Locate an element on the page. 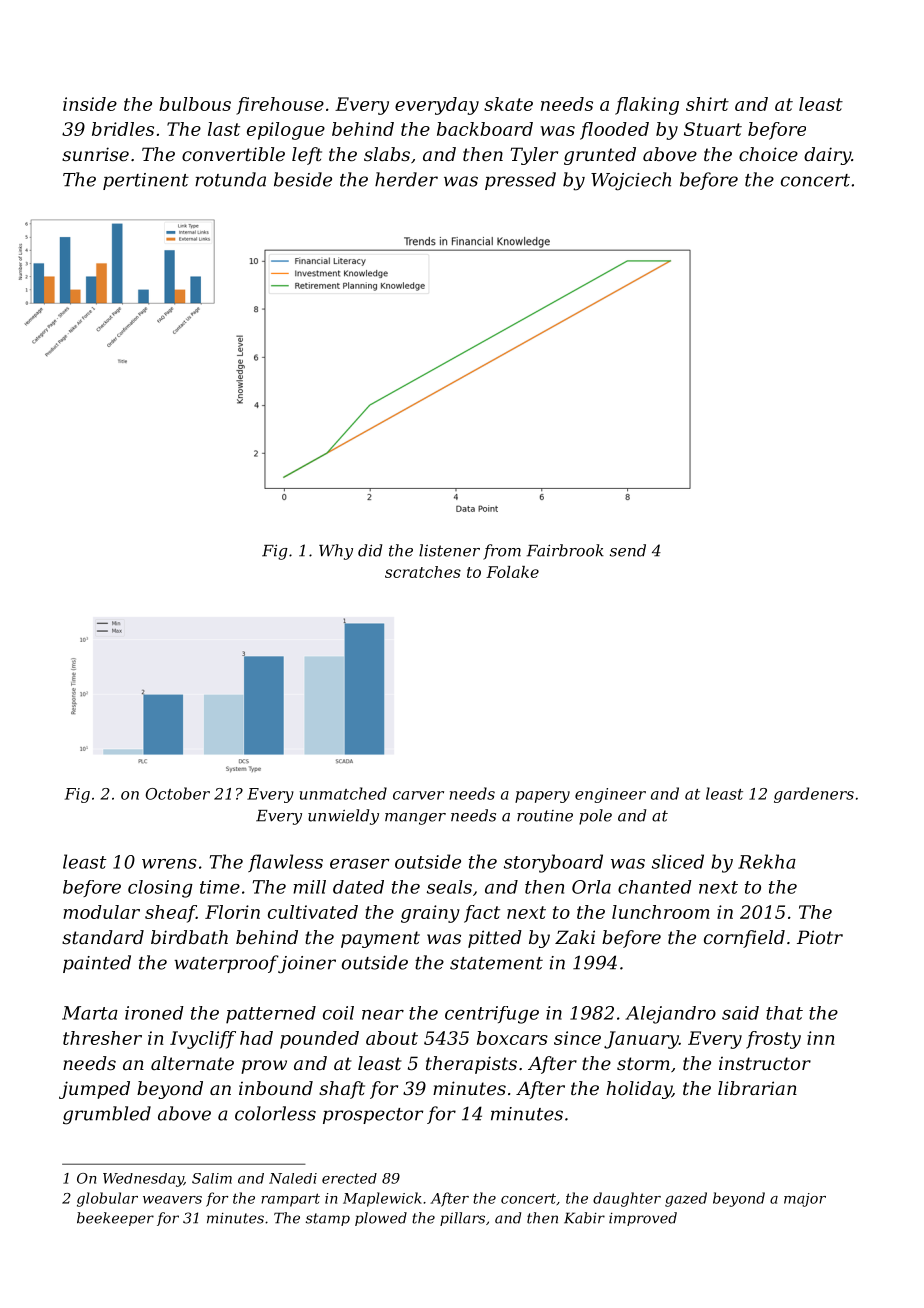 This document has height=1308, width=924. wrens is located at coordinates (169, 864).
